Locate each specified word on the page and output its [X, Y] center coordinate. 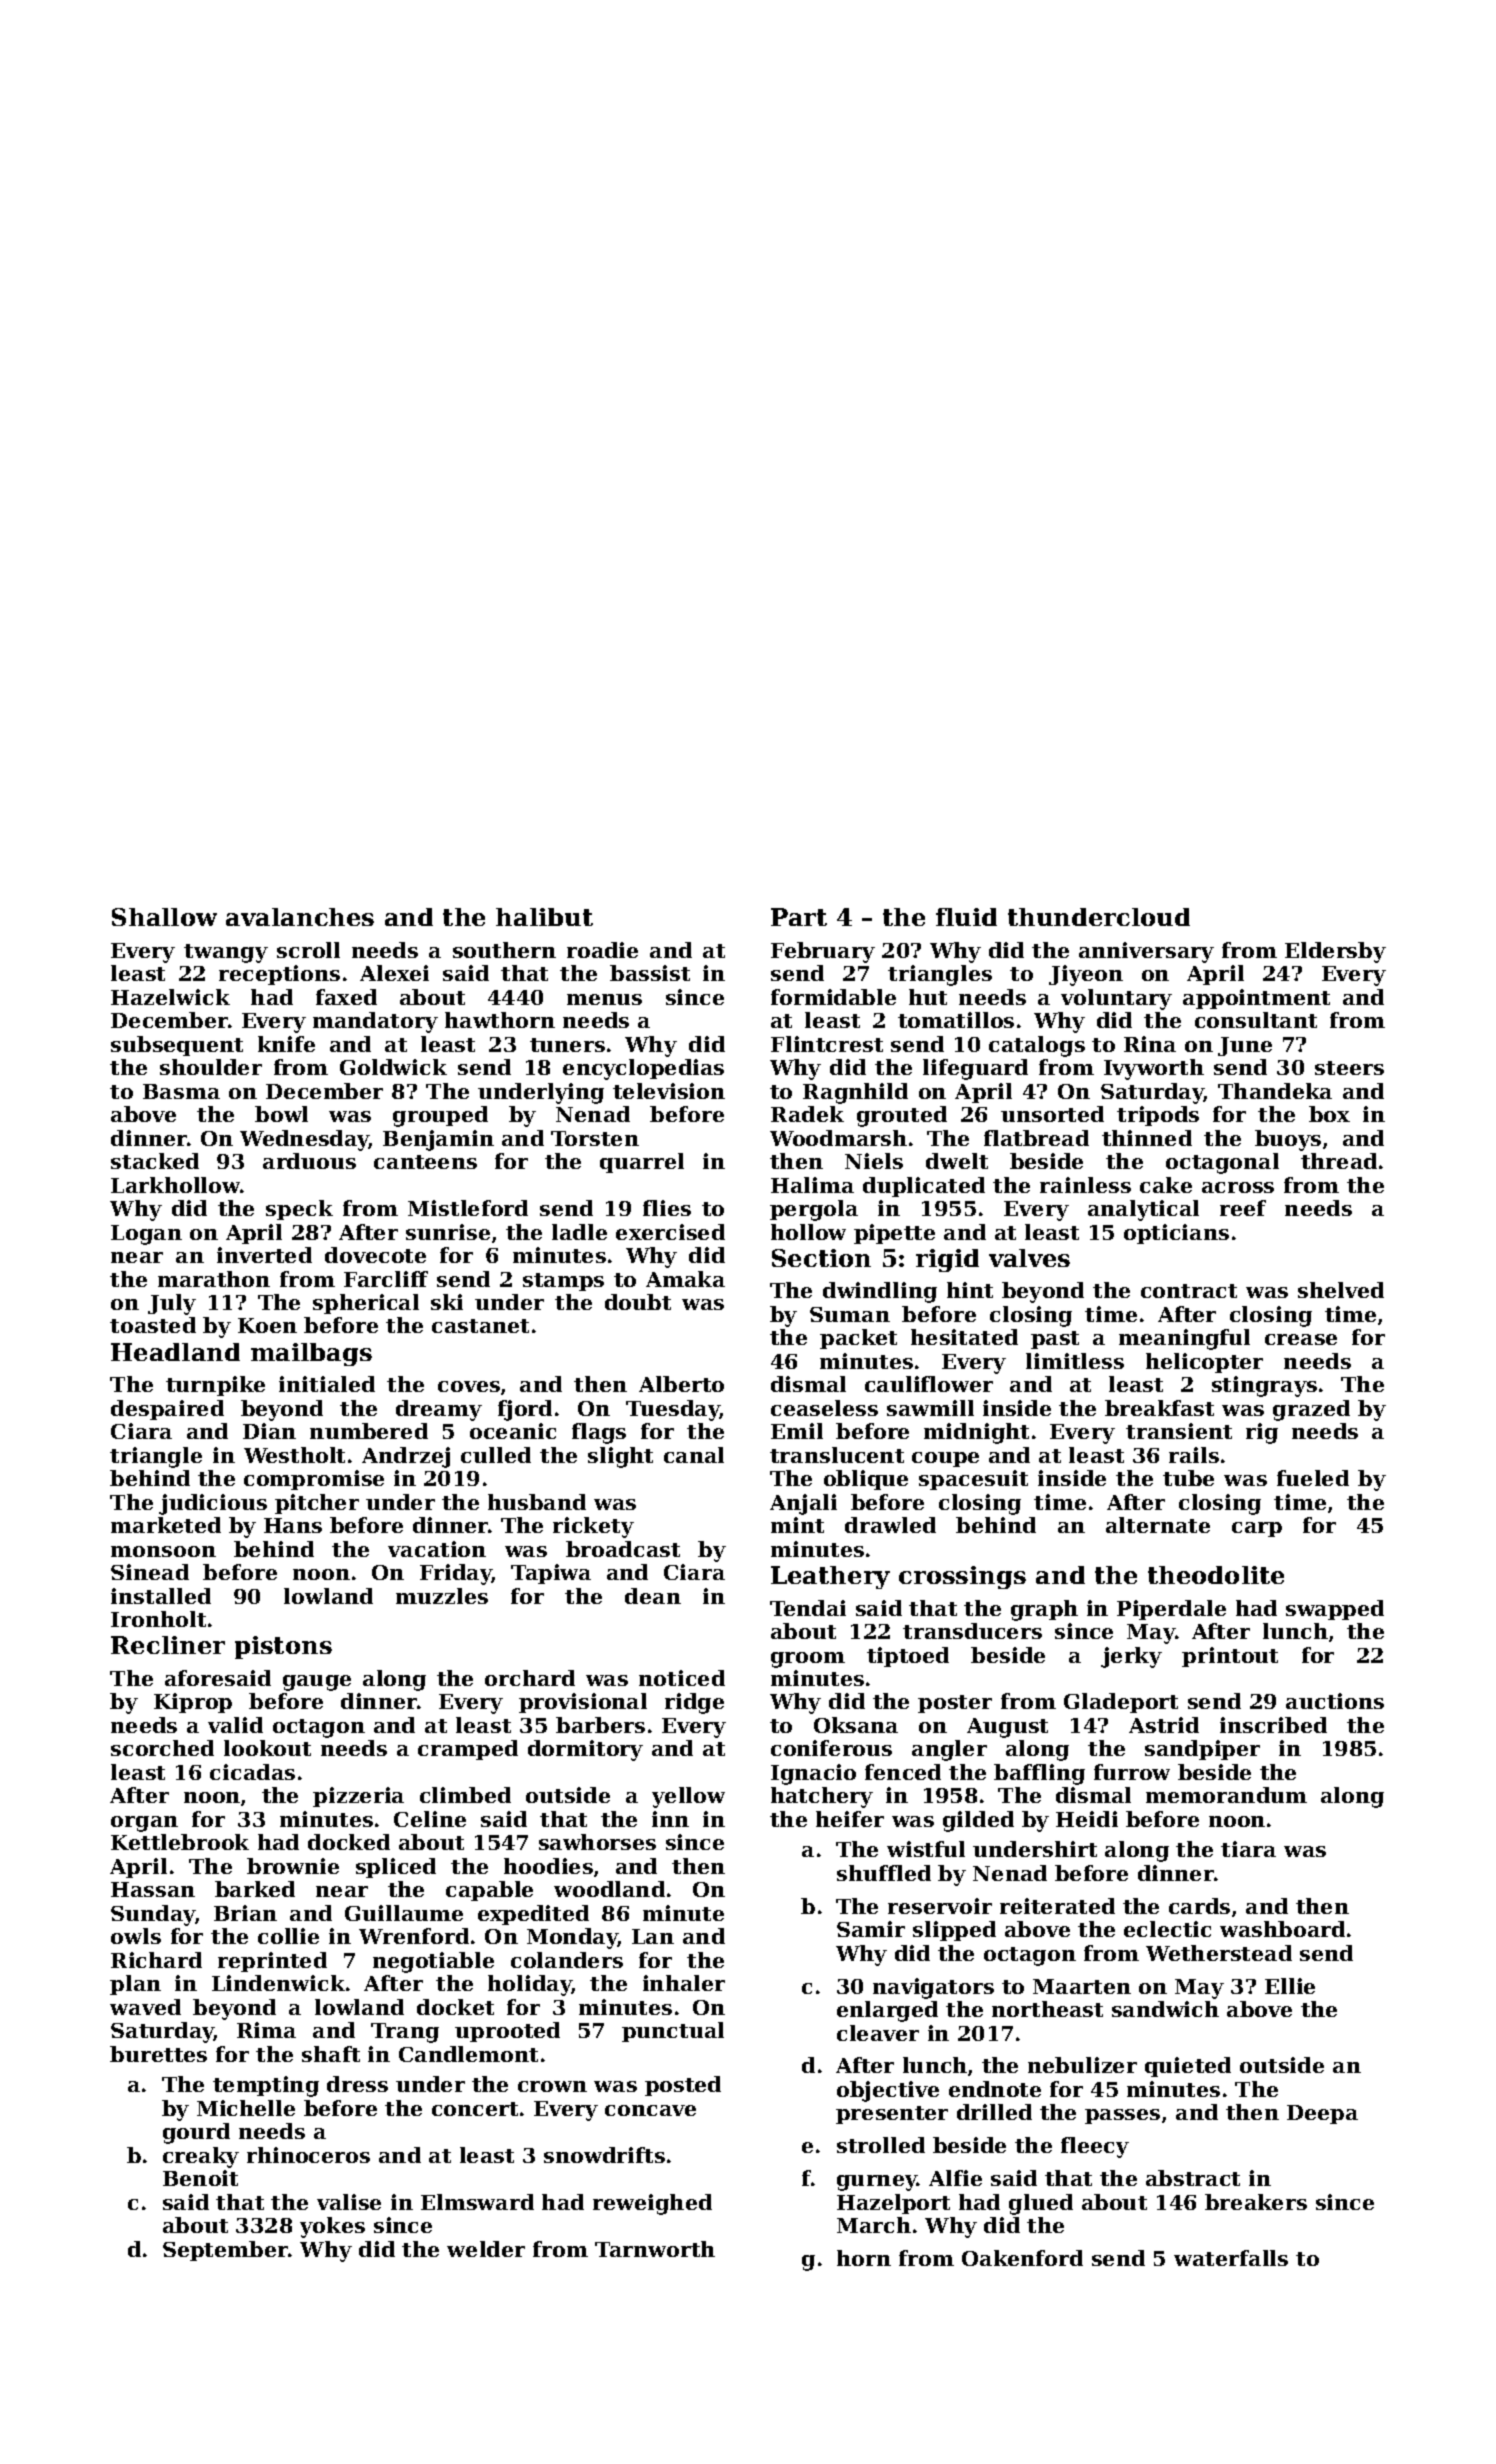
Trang [405, 2033]
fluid [966, 917]
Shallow [164, 917]
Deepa [1322, 2114]
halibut [544, 917]
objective [888, 2091]
